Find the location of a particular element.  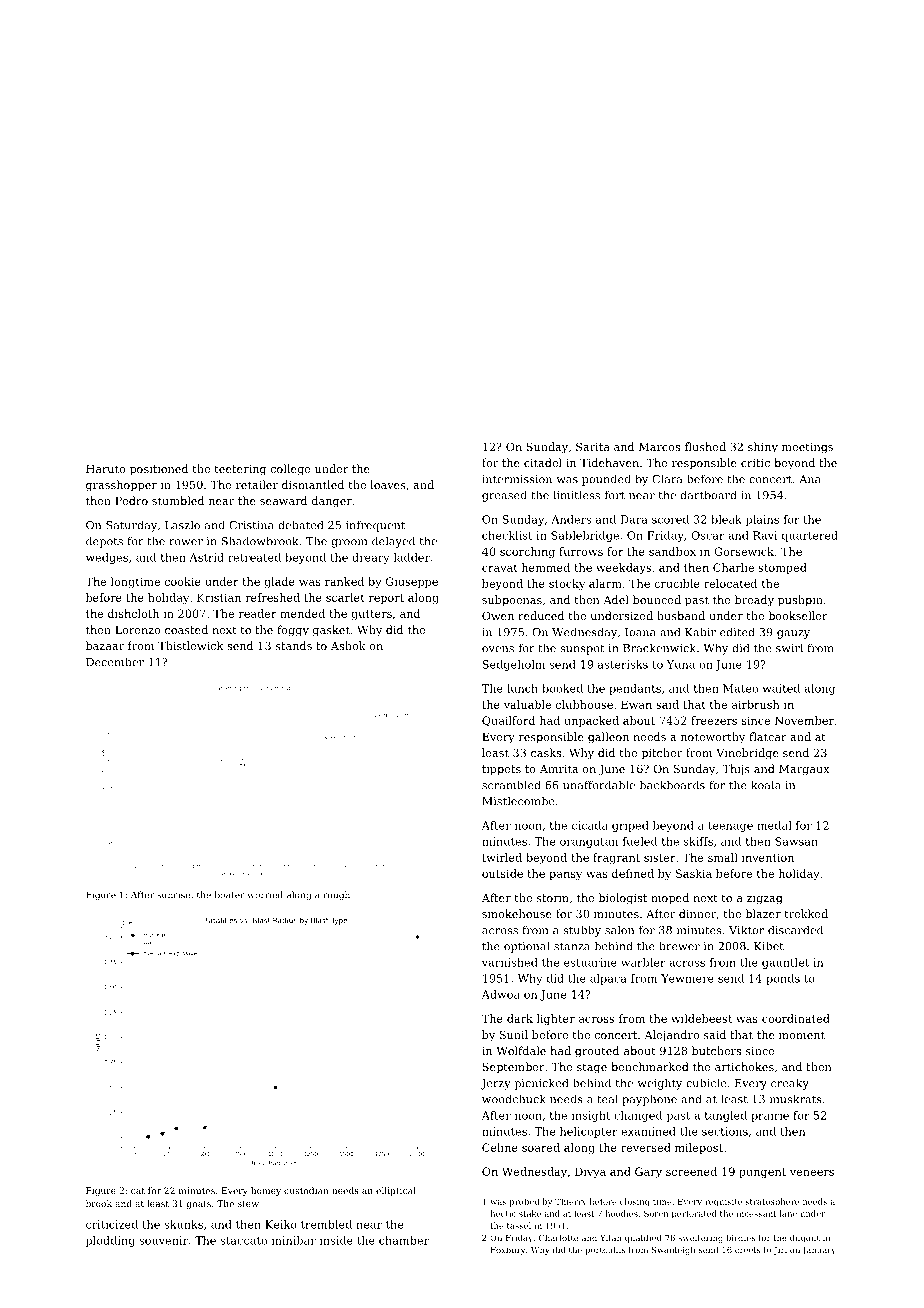

rough is located at coordinates (336, 895).
